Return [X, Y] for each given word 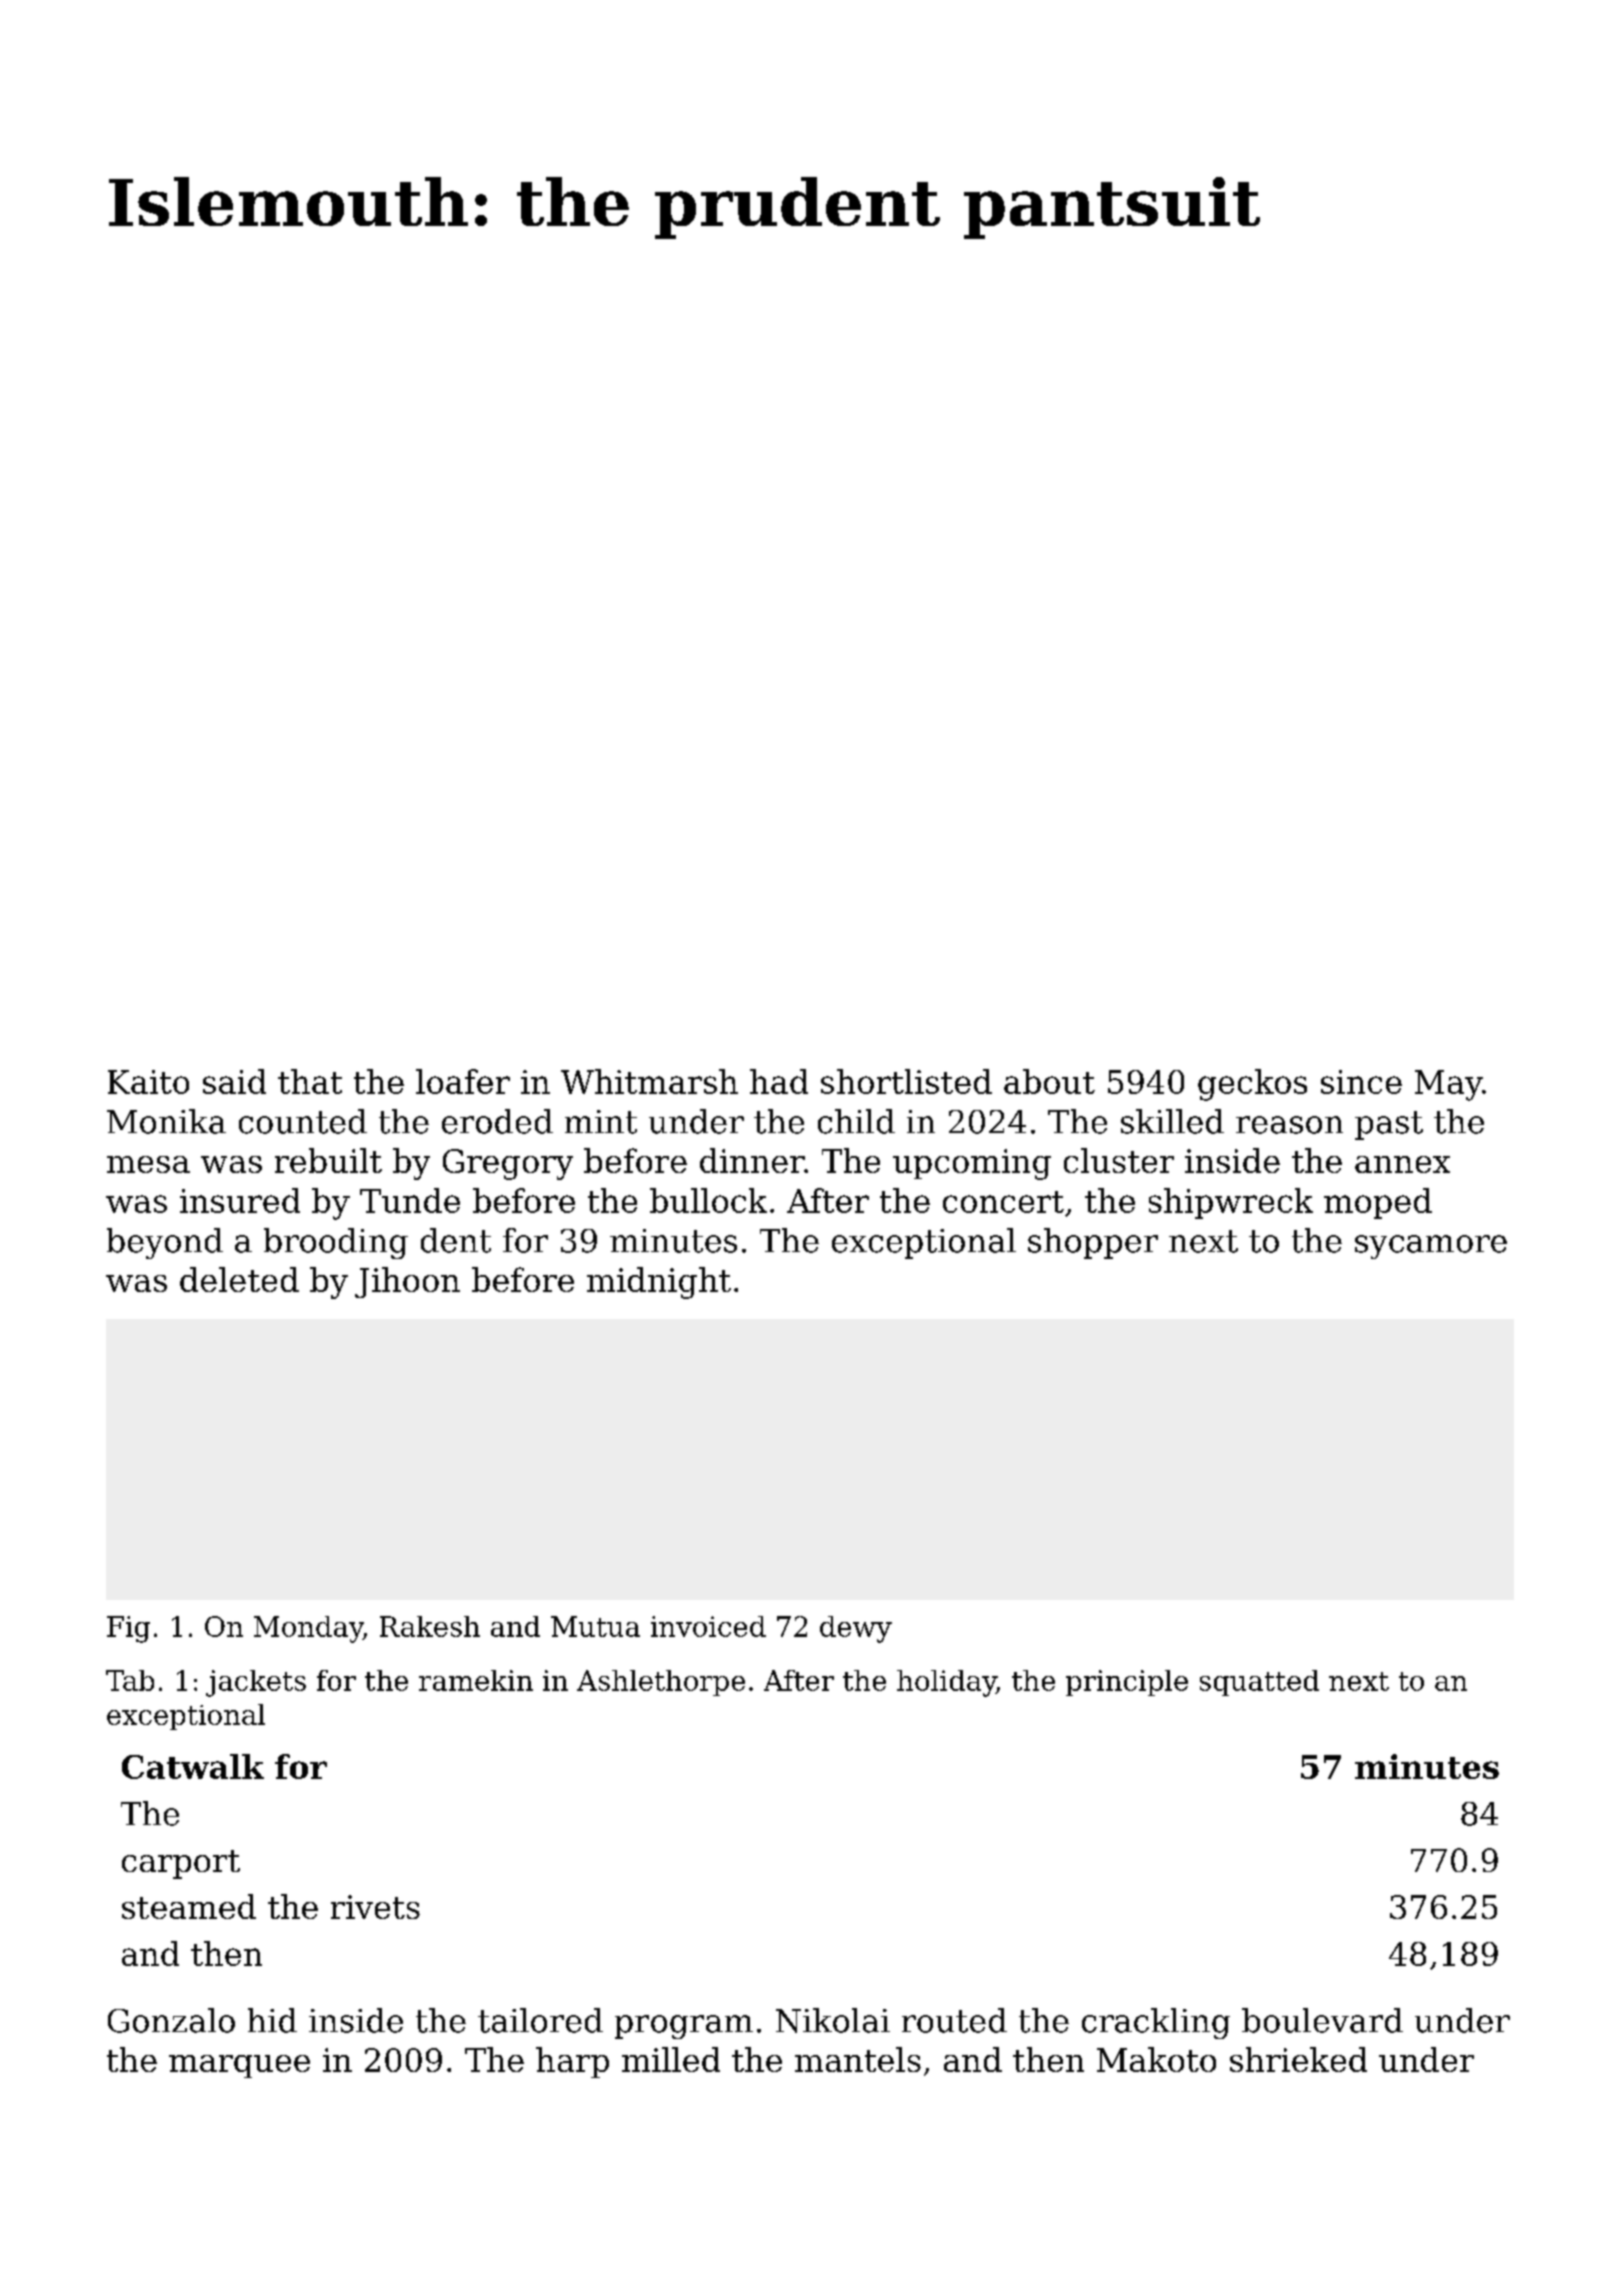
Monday [308, 1629]
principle [1127, 1683]
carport [181, 1864]
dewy [856, 1629]
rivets [375, 1907]
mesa [148, 1164]
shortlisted [906, 1081]
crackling [1156, 2023]
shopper [1093, 1243]
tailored [540, 2020]
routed [954, 2020]
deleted [239, 1279]
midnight [659, 1283]
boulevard [1322, 2020]
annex [1402, 1164]
